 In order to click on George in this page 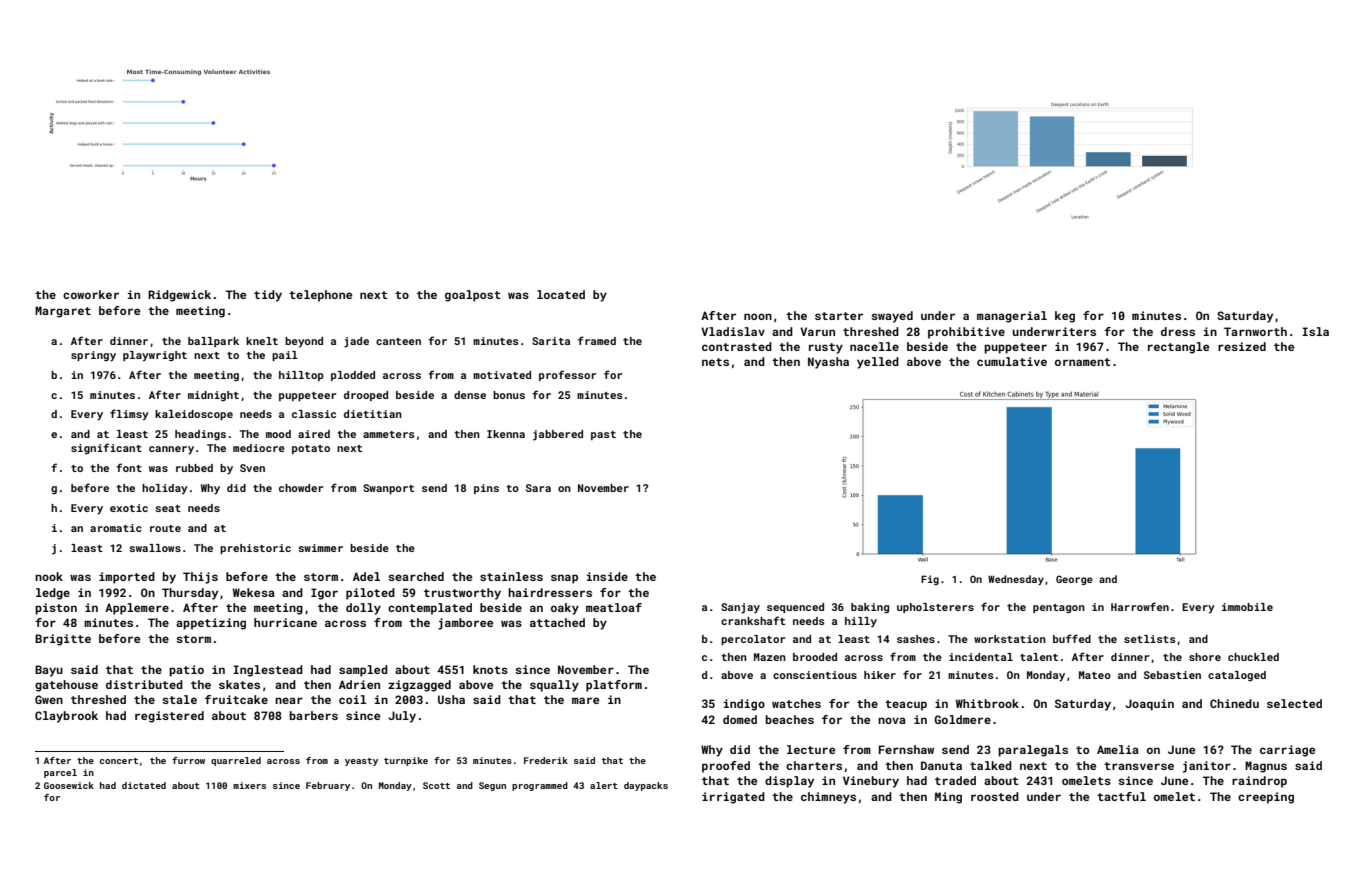, I will do `click(1074, 580)`.
